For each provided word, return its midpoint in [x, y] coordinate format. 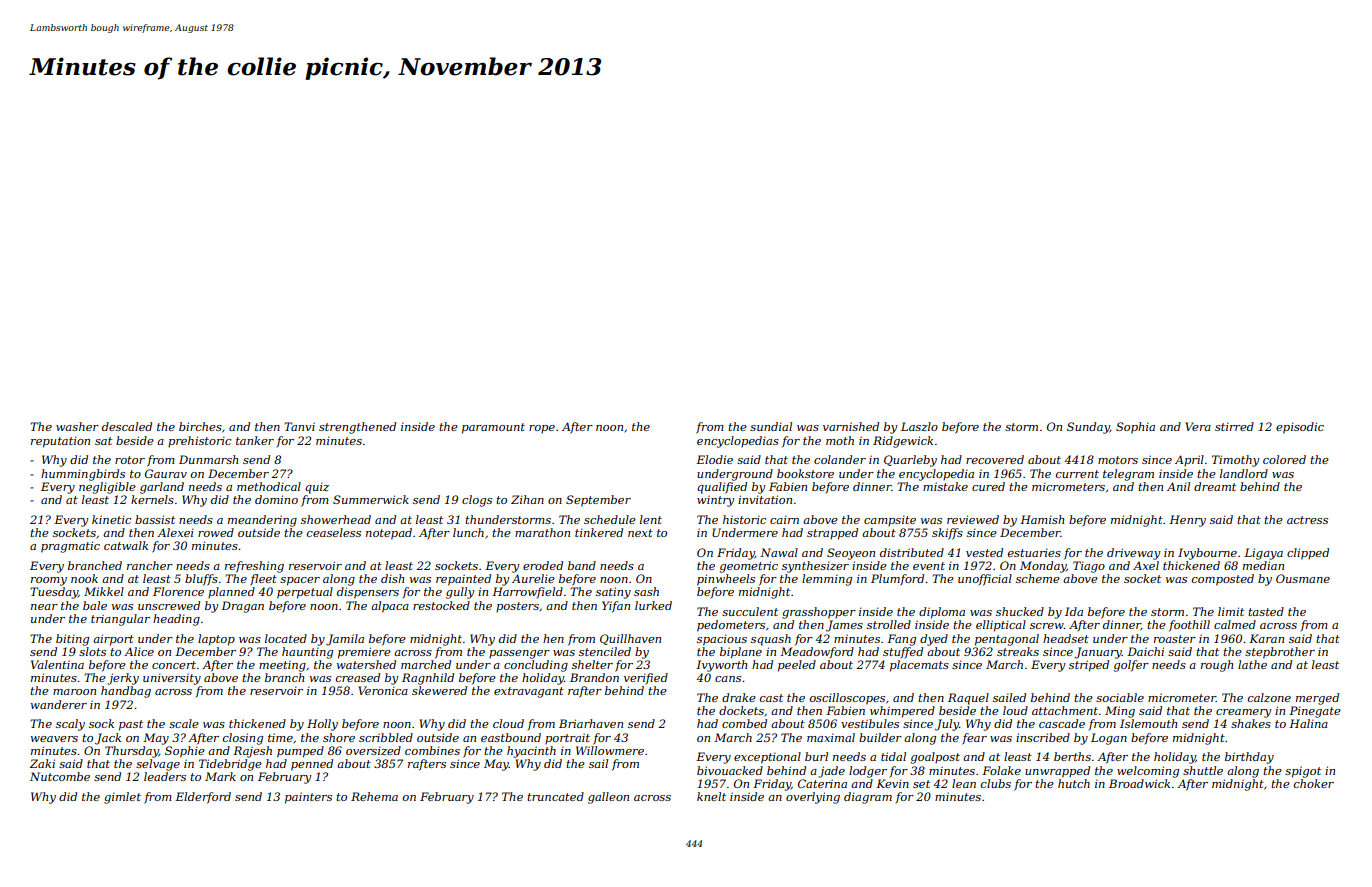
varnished [851, 426]
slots [92, 651]
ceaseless [334, 532]
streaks [1018, 651]
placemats [919, 666]
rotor [130, 460]
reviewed [973, 519]
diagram [868, 798]
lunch [468, 532]
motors [1118, 460]
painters [308, 798]
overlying [813, 798]
